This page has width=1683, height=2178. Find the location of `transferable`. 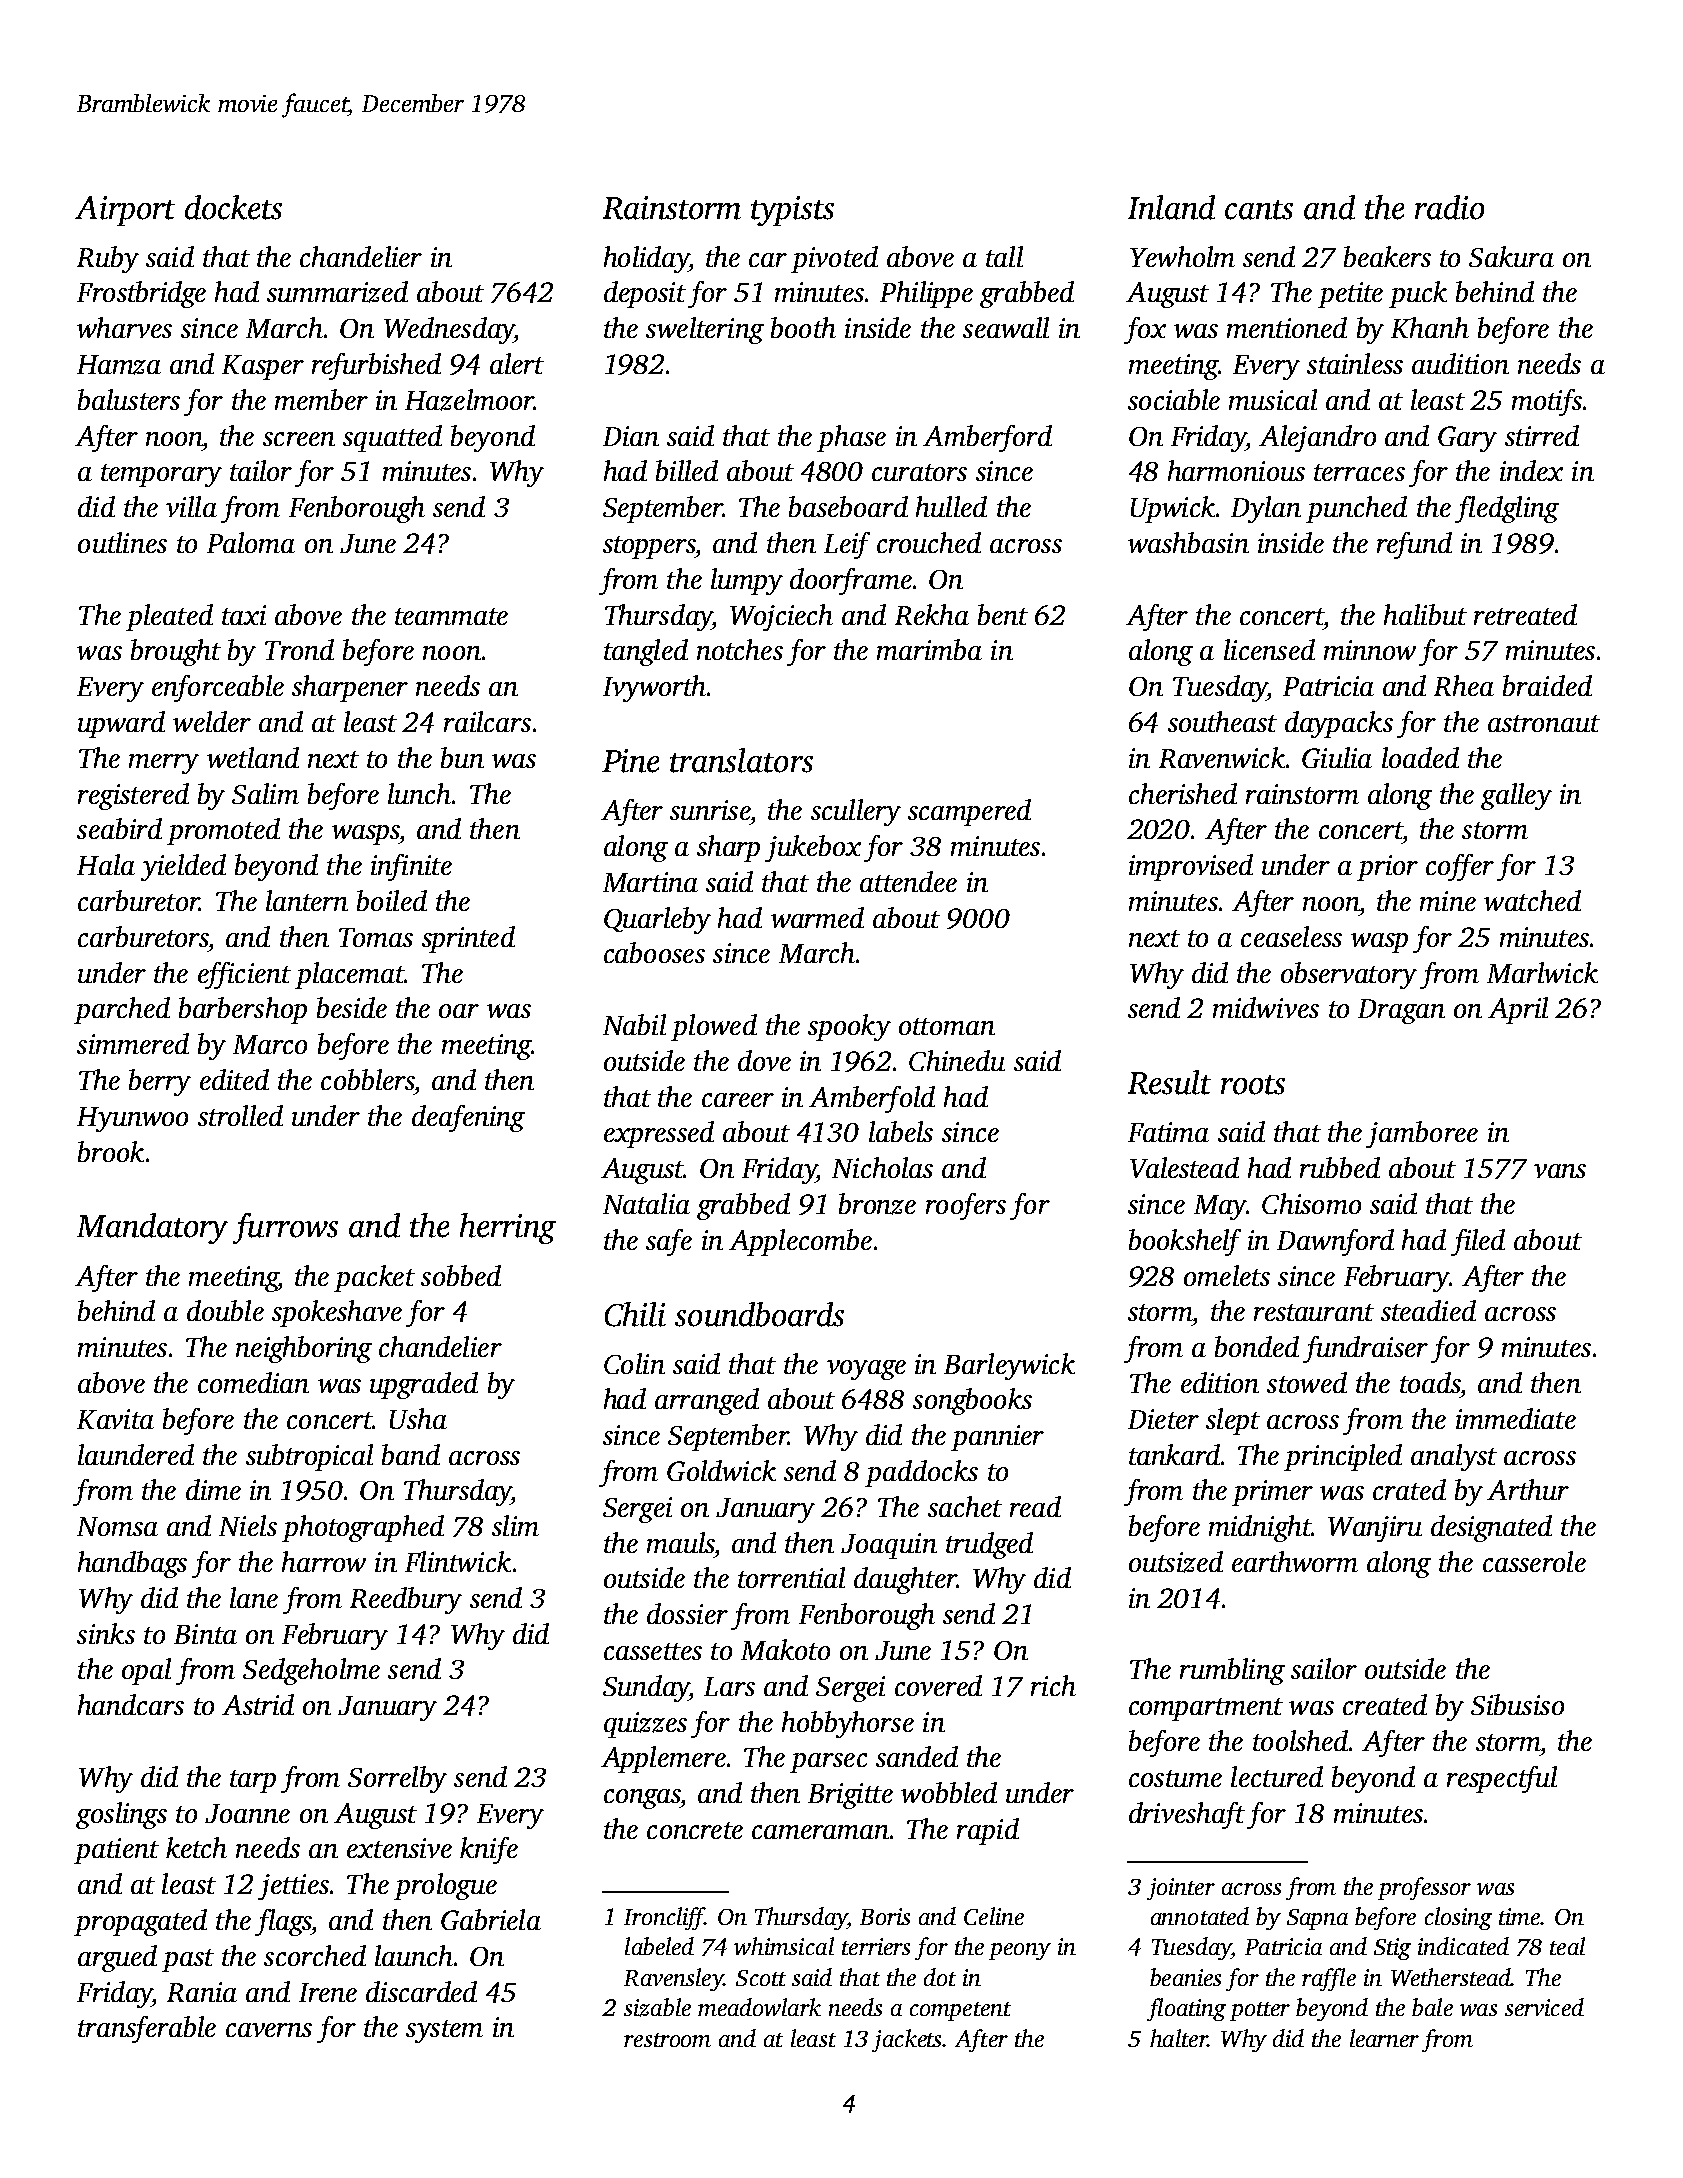

transferable is located at coordinates (147, 2029).
